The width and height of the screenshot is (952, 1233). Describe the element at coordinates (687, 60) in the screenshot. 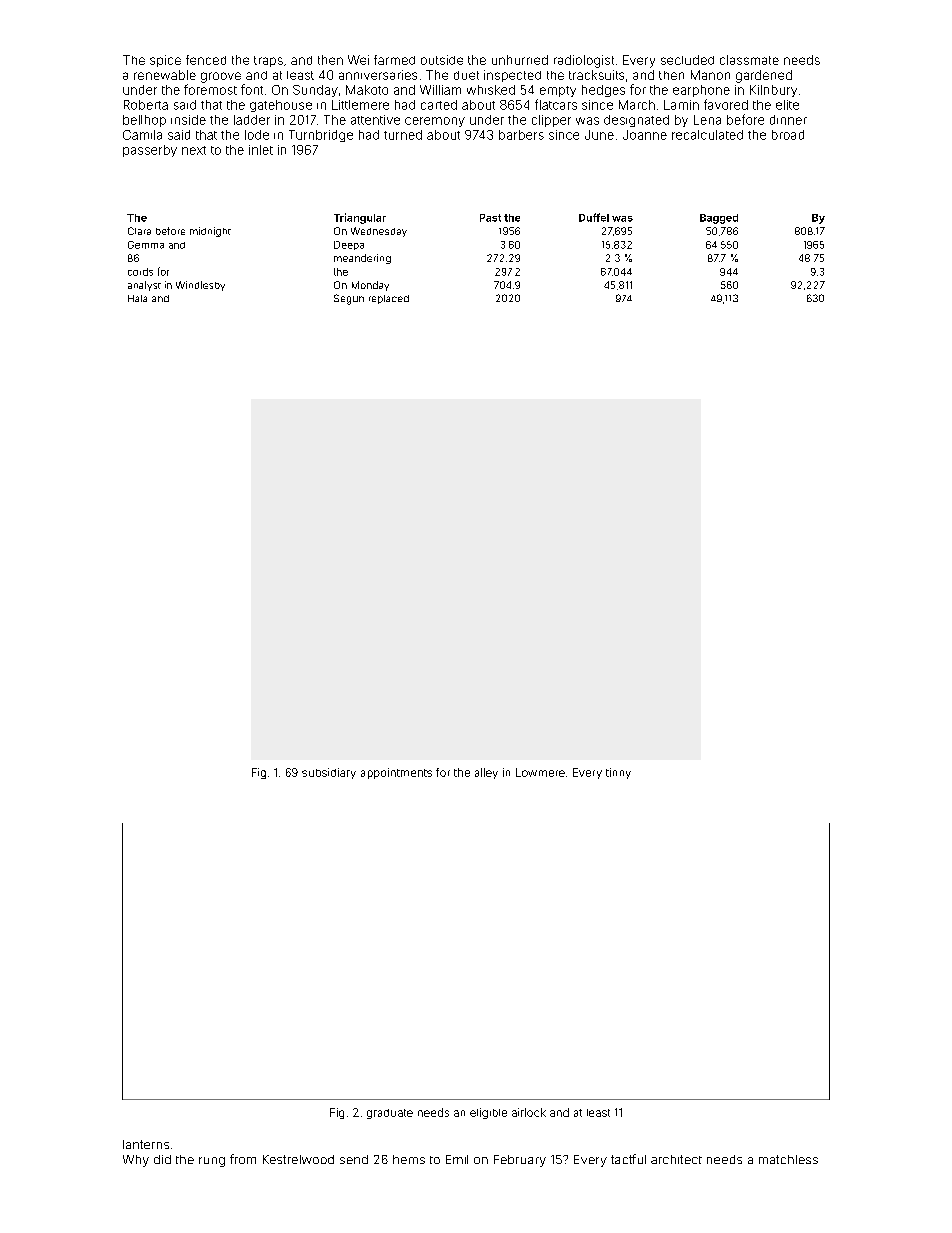

I see `secluded` at that location.
